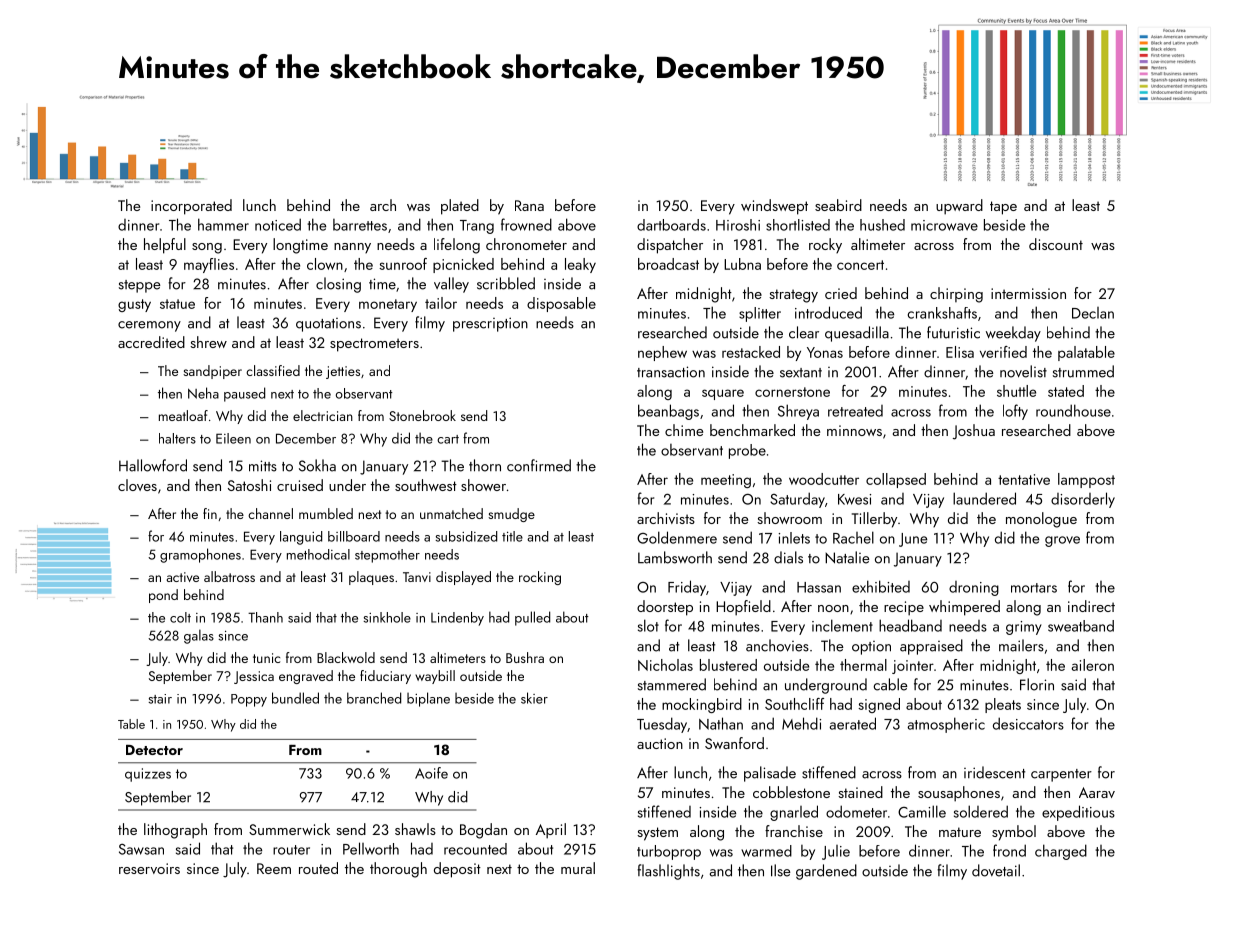  What do you see at coordinates (1083, 371) in the screenshot?
I see `strummed` at bounding box center [1083, 371].
